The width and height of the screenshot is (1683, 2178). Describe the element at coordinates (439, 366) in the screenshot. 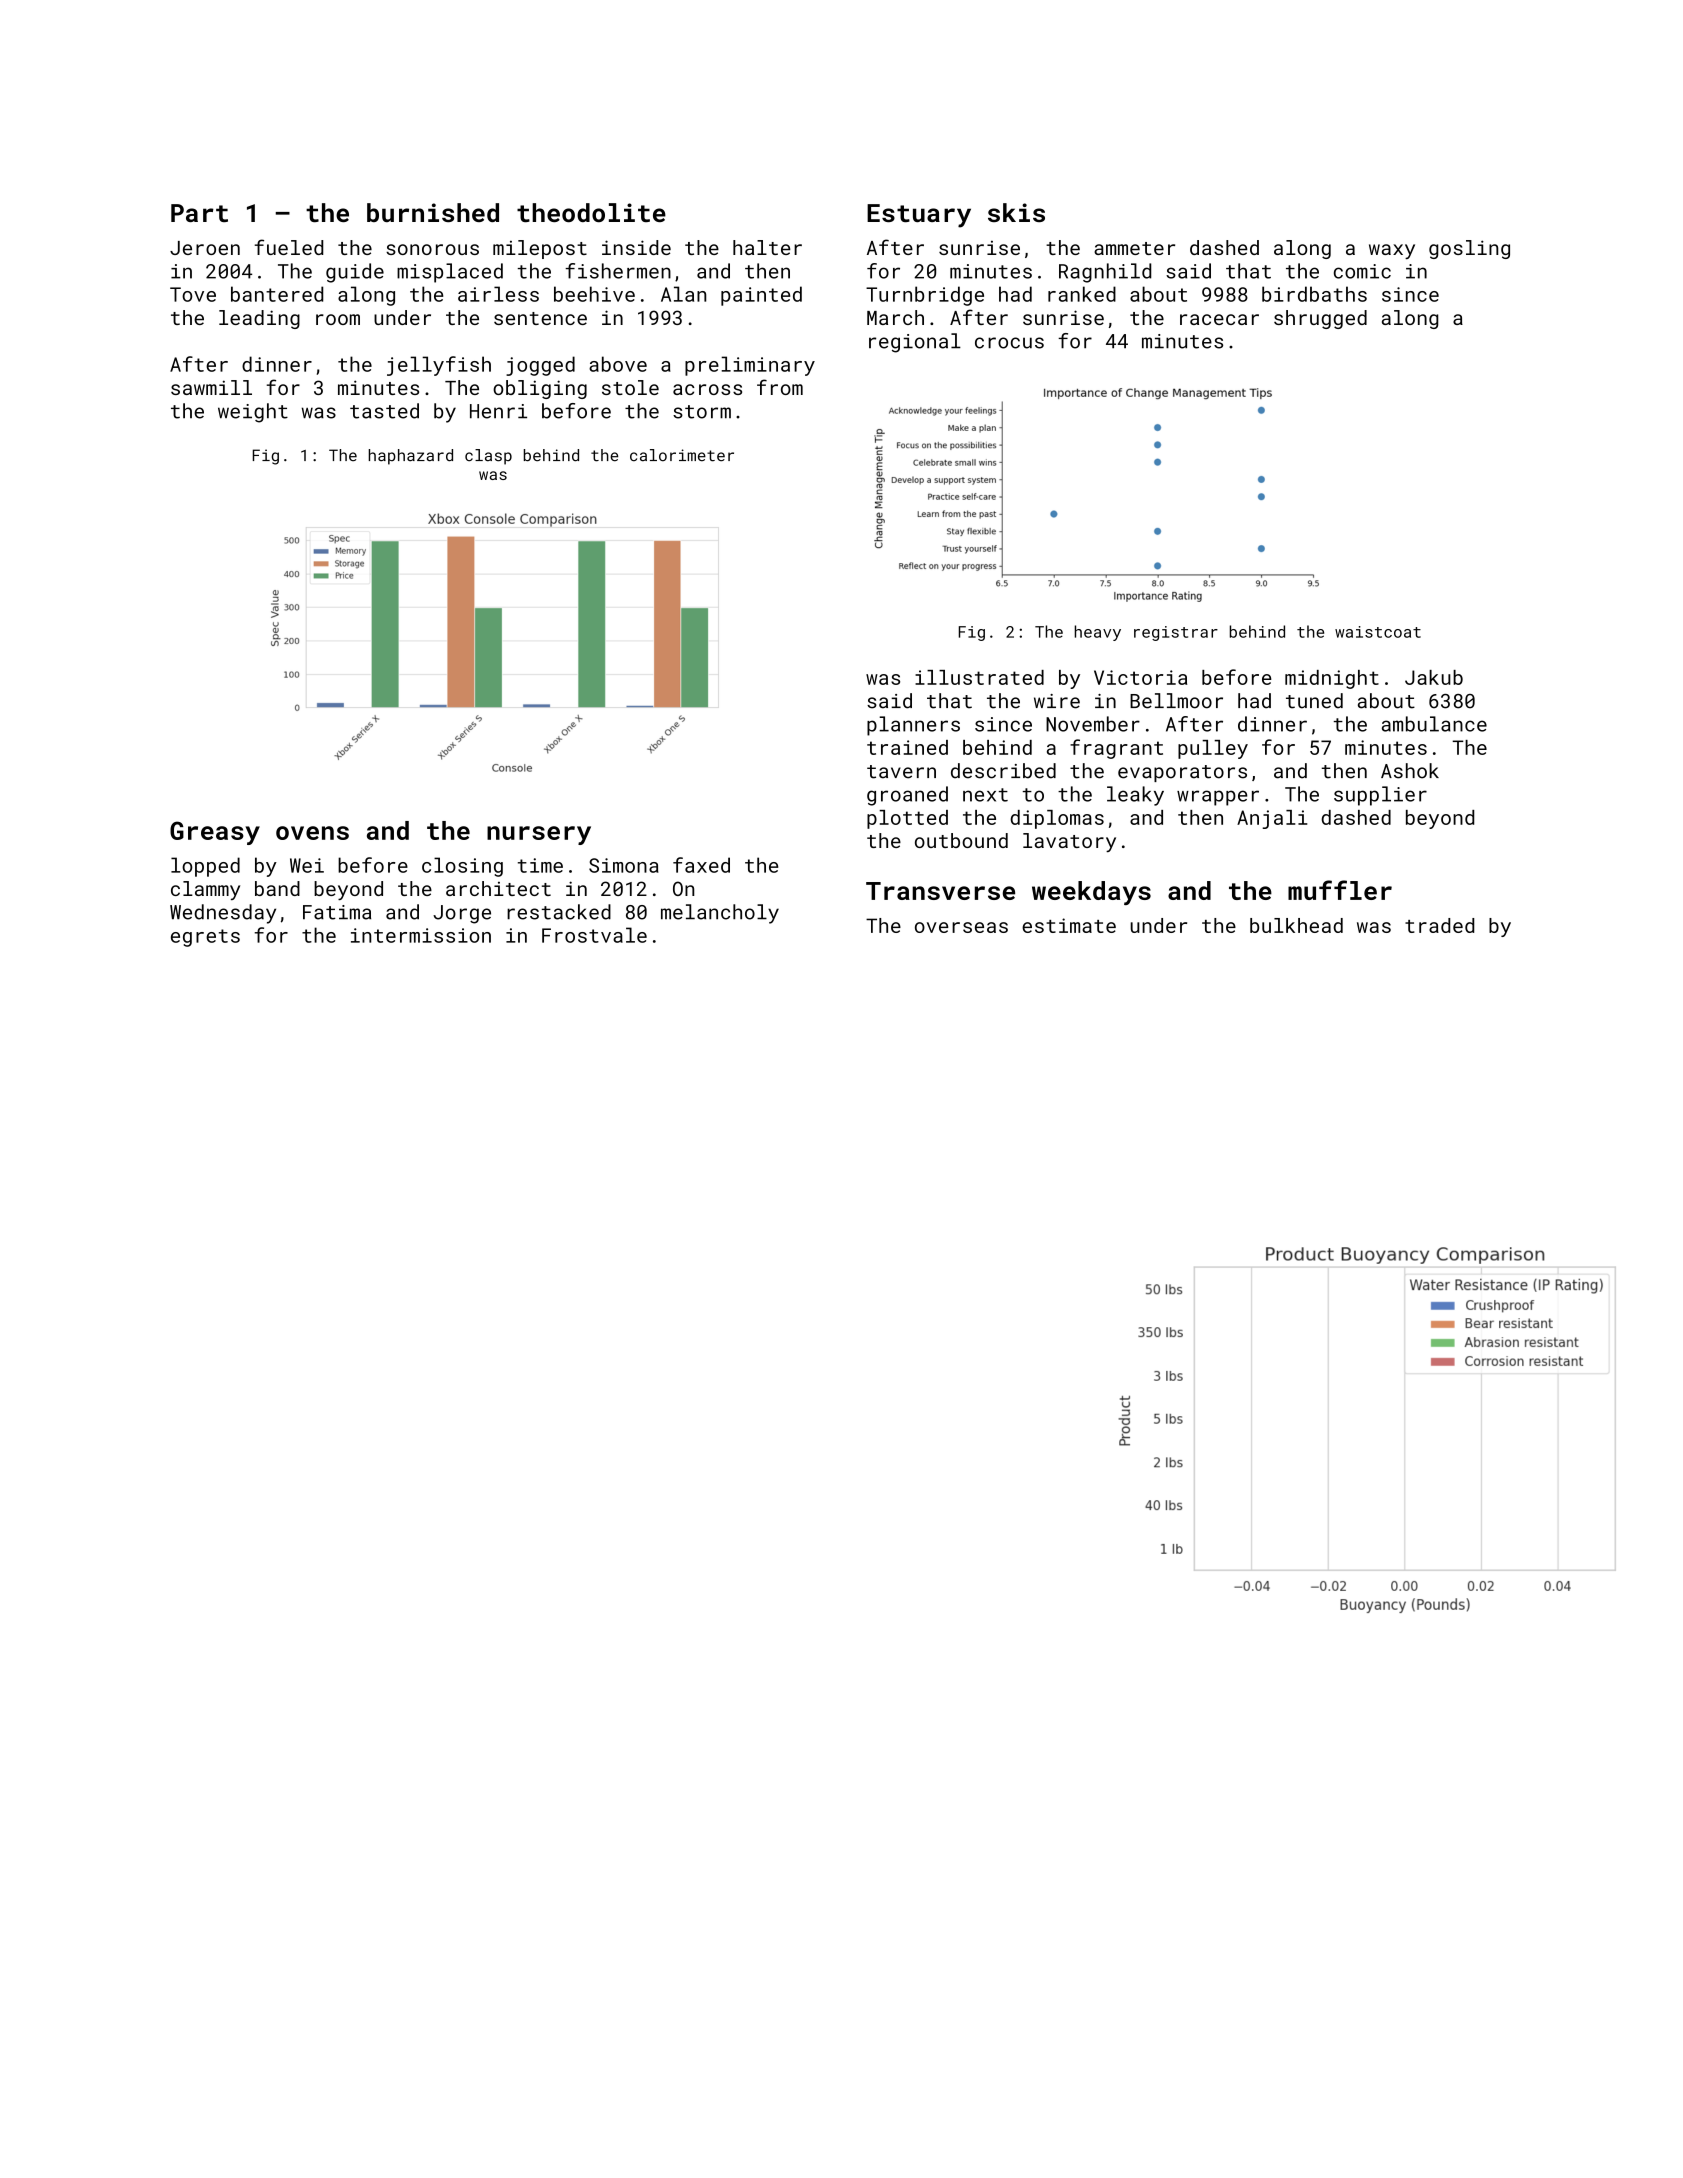

I see `jellyfish` at that location.
